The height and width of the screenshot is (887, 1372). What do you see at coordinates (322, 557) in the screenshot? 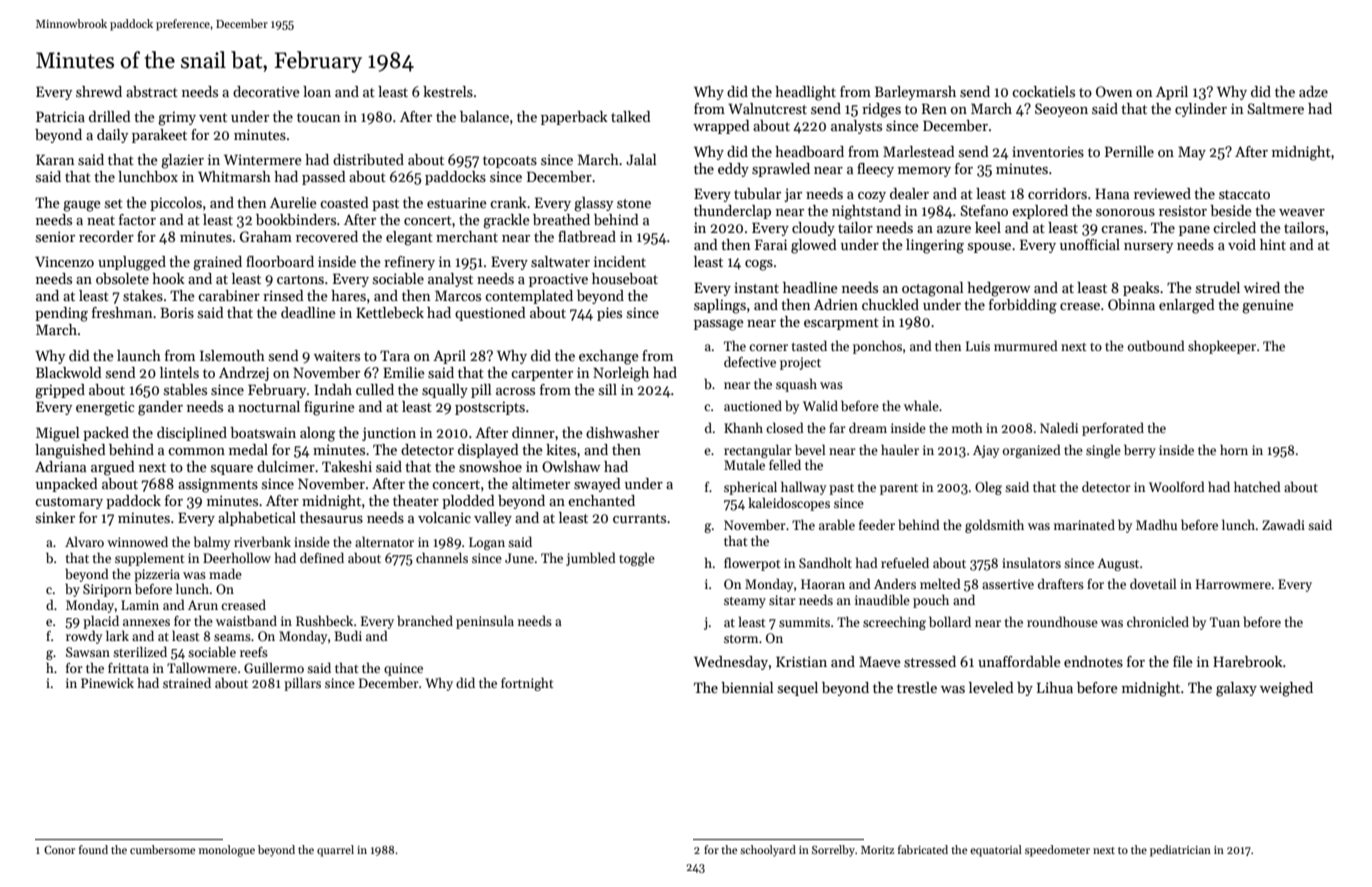
I see `defined` at bounding box center [322, 557].
